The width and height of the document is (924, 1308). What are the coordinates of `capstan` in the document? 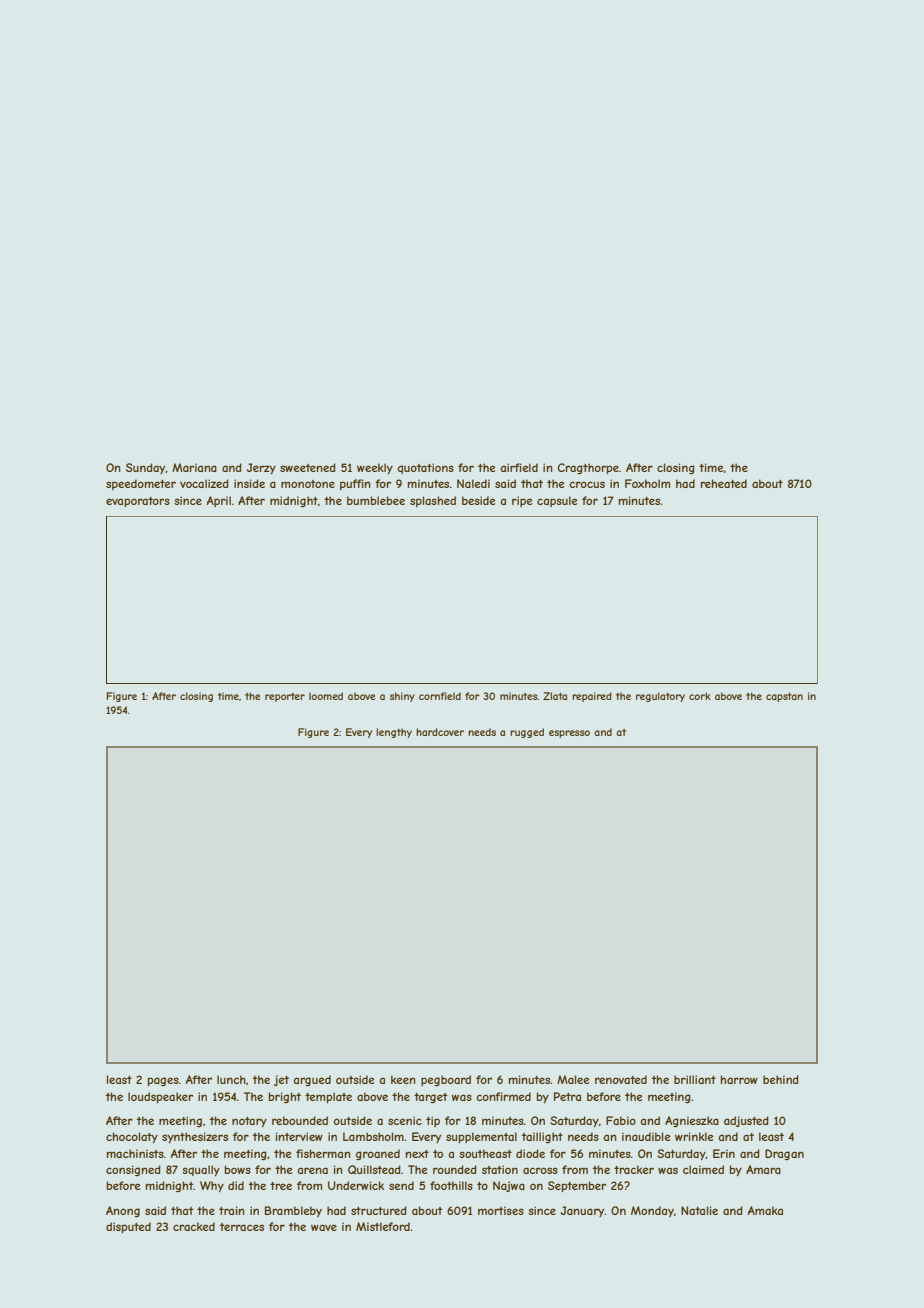 It's located at (784, 697).
